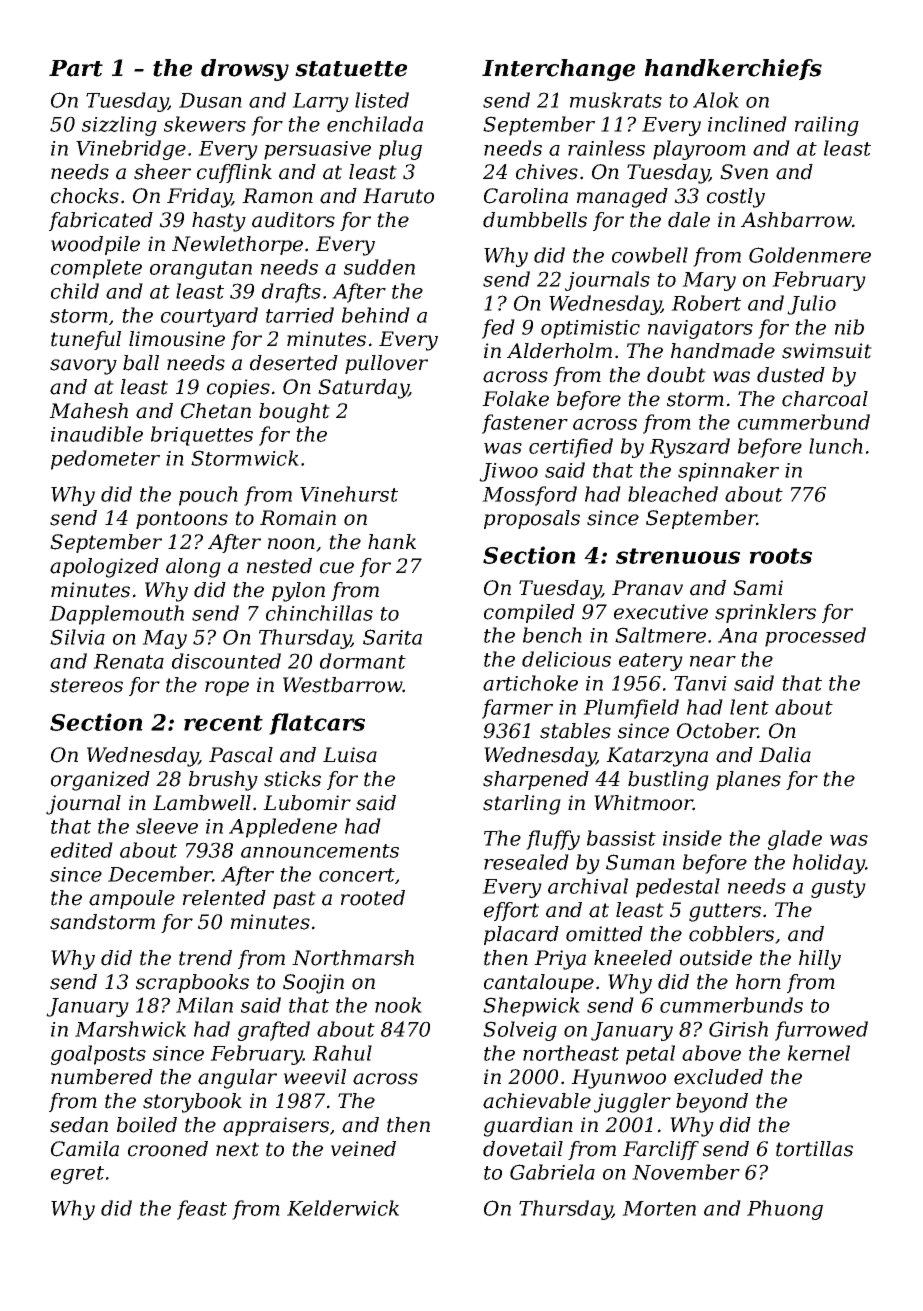 This screenshot has height=1311, width=923. I want to click on hank, so click(392, 542).
